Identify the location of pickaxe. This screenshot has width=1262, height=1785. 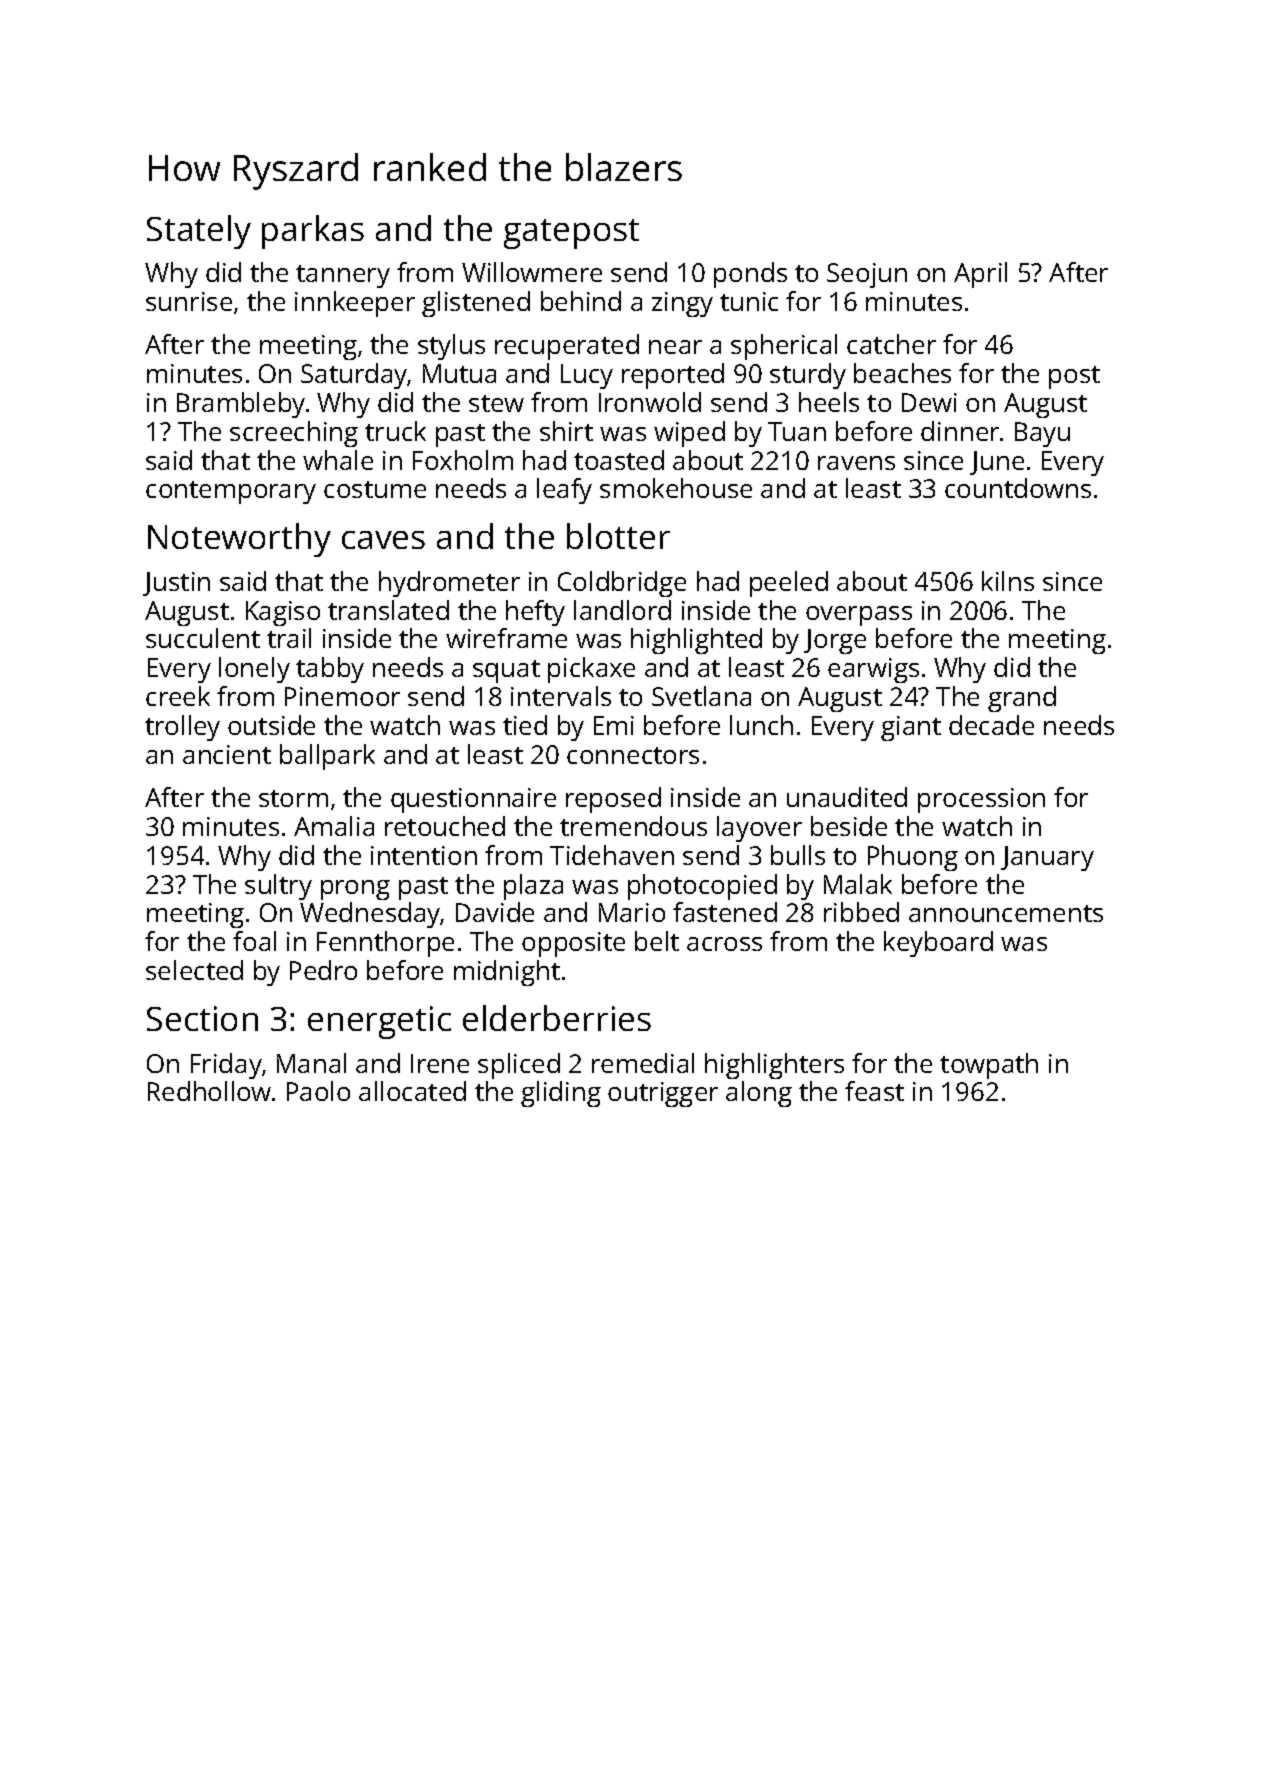
(591, 670).
